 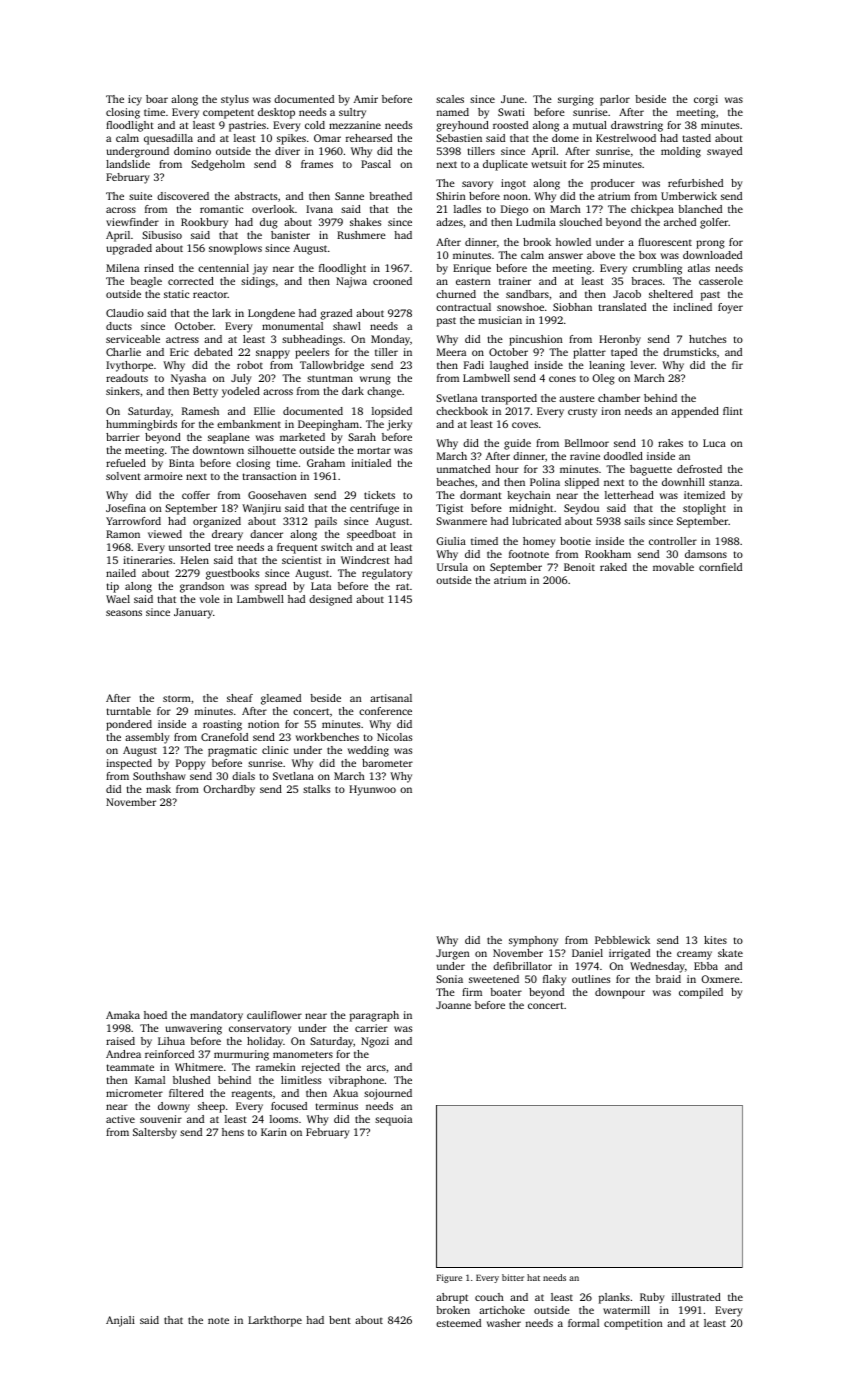 What do you see at coordinates (673, 567) in the page?
I see `movable` at bounding box center [673, 567].
